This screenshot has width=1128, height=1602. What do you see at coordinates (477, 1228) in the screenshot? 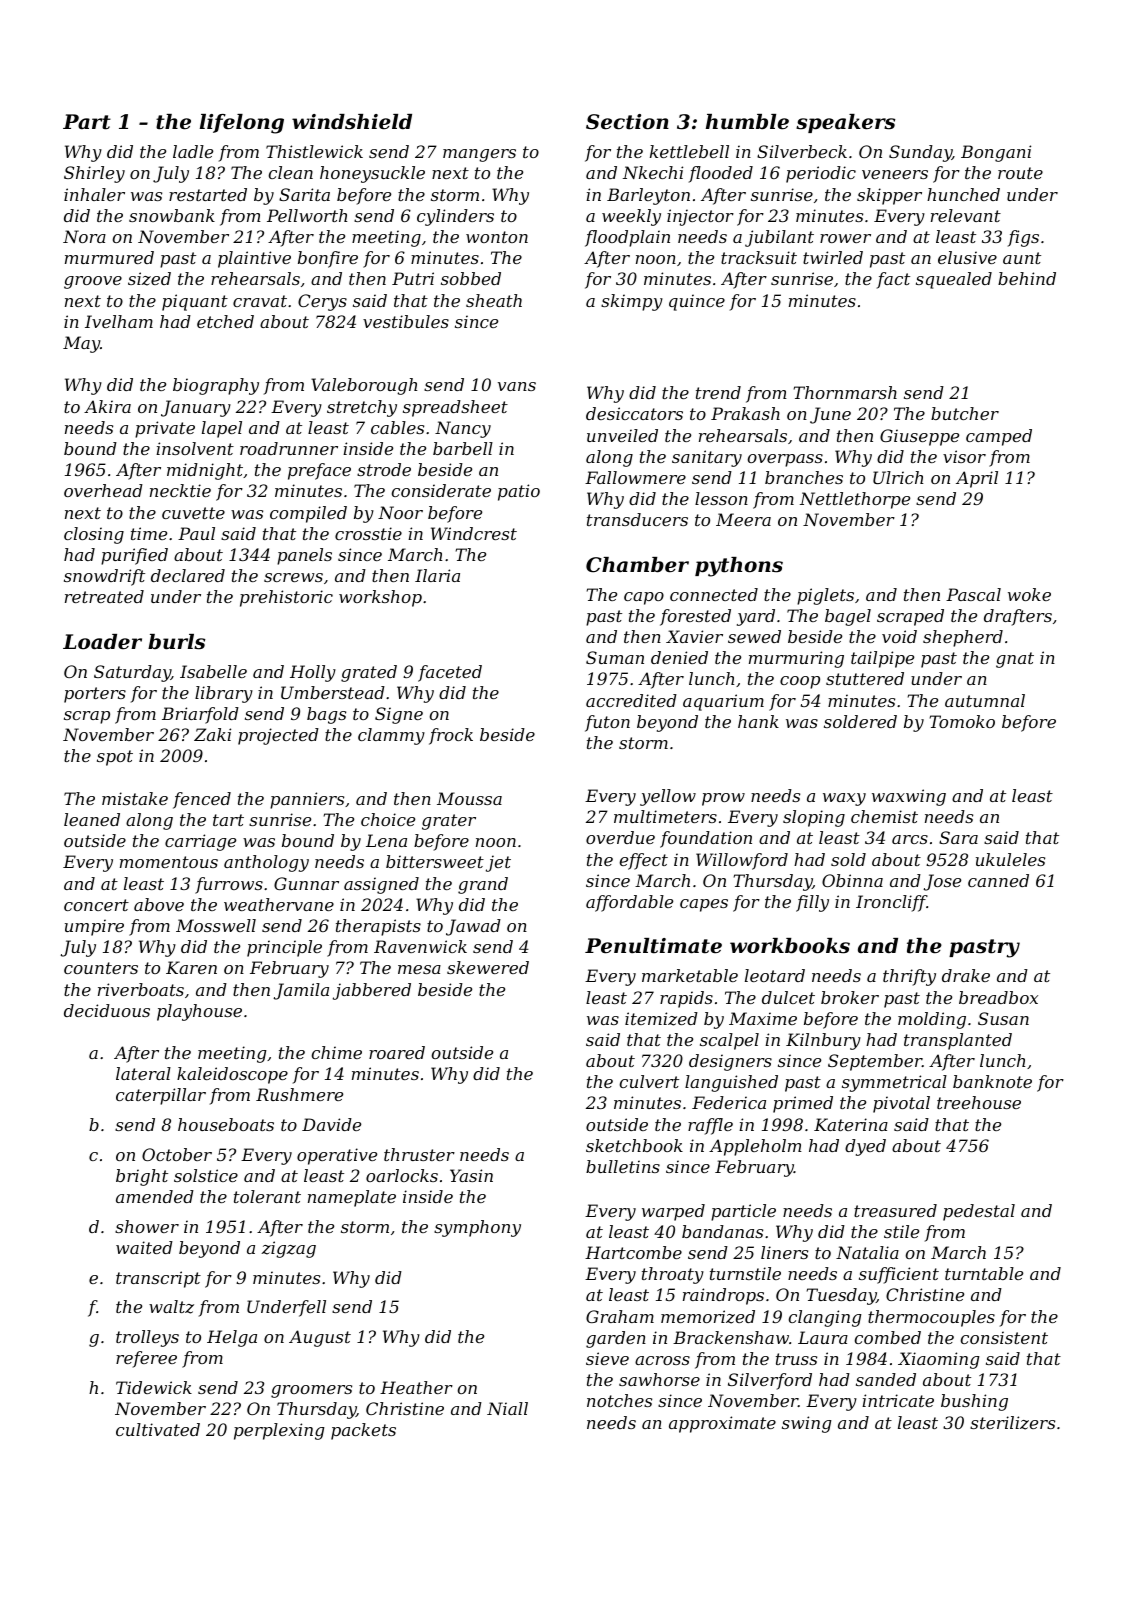
I see `symphony` at bounding box center [477, 1228].
